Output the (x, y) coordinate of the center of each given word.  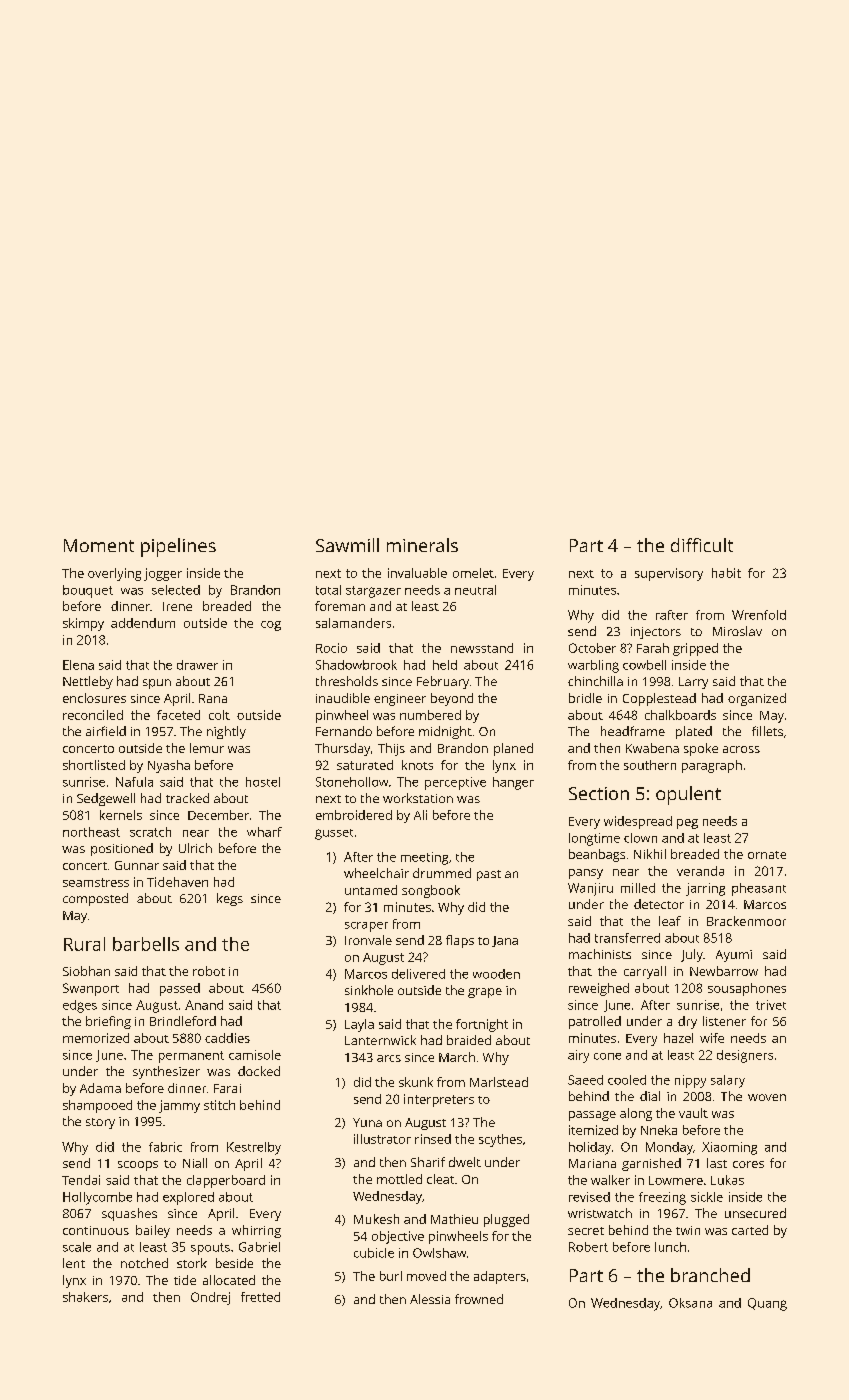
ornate (767, 855)
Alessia (430, 1299)
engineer (400, 700)
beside (234, 1263)
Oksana (690, 1303)
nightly (226, 732)
